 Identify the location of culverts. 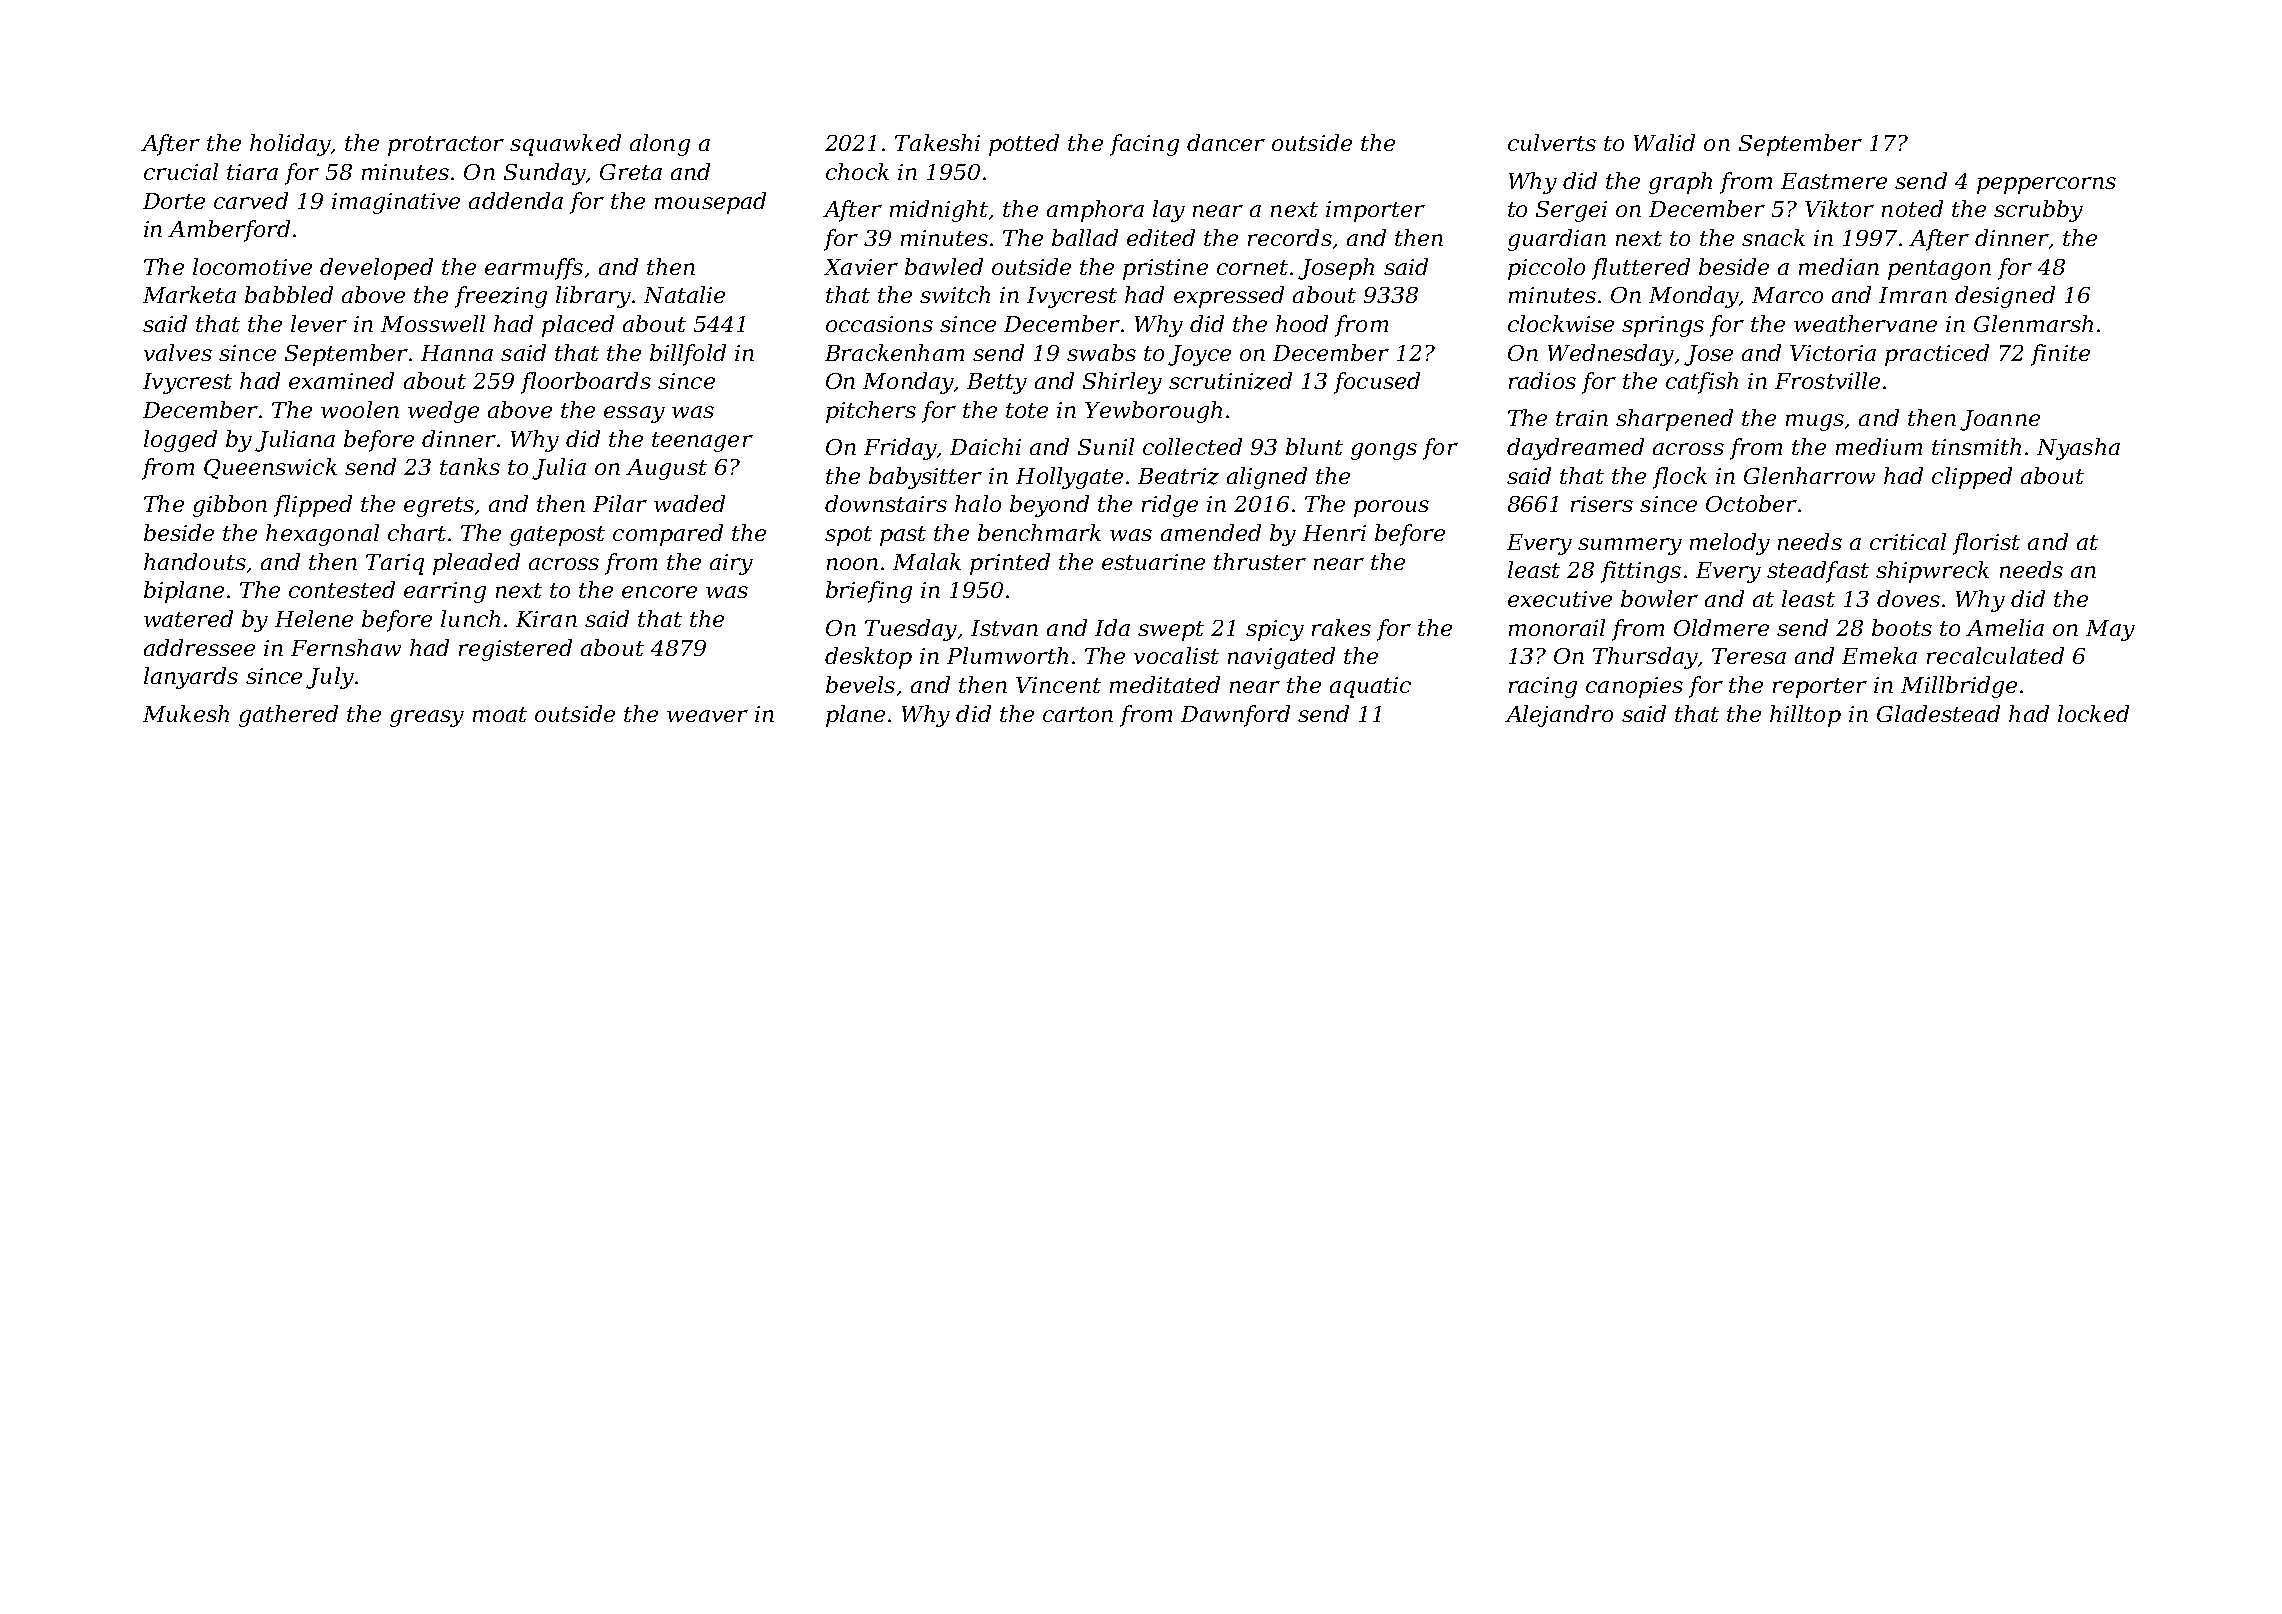
(1552, 142).
